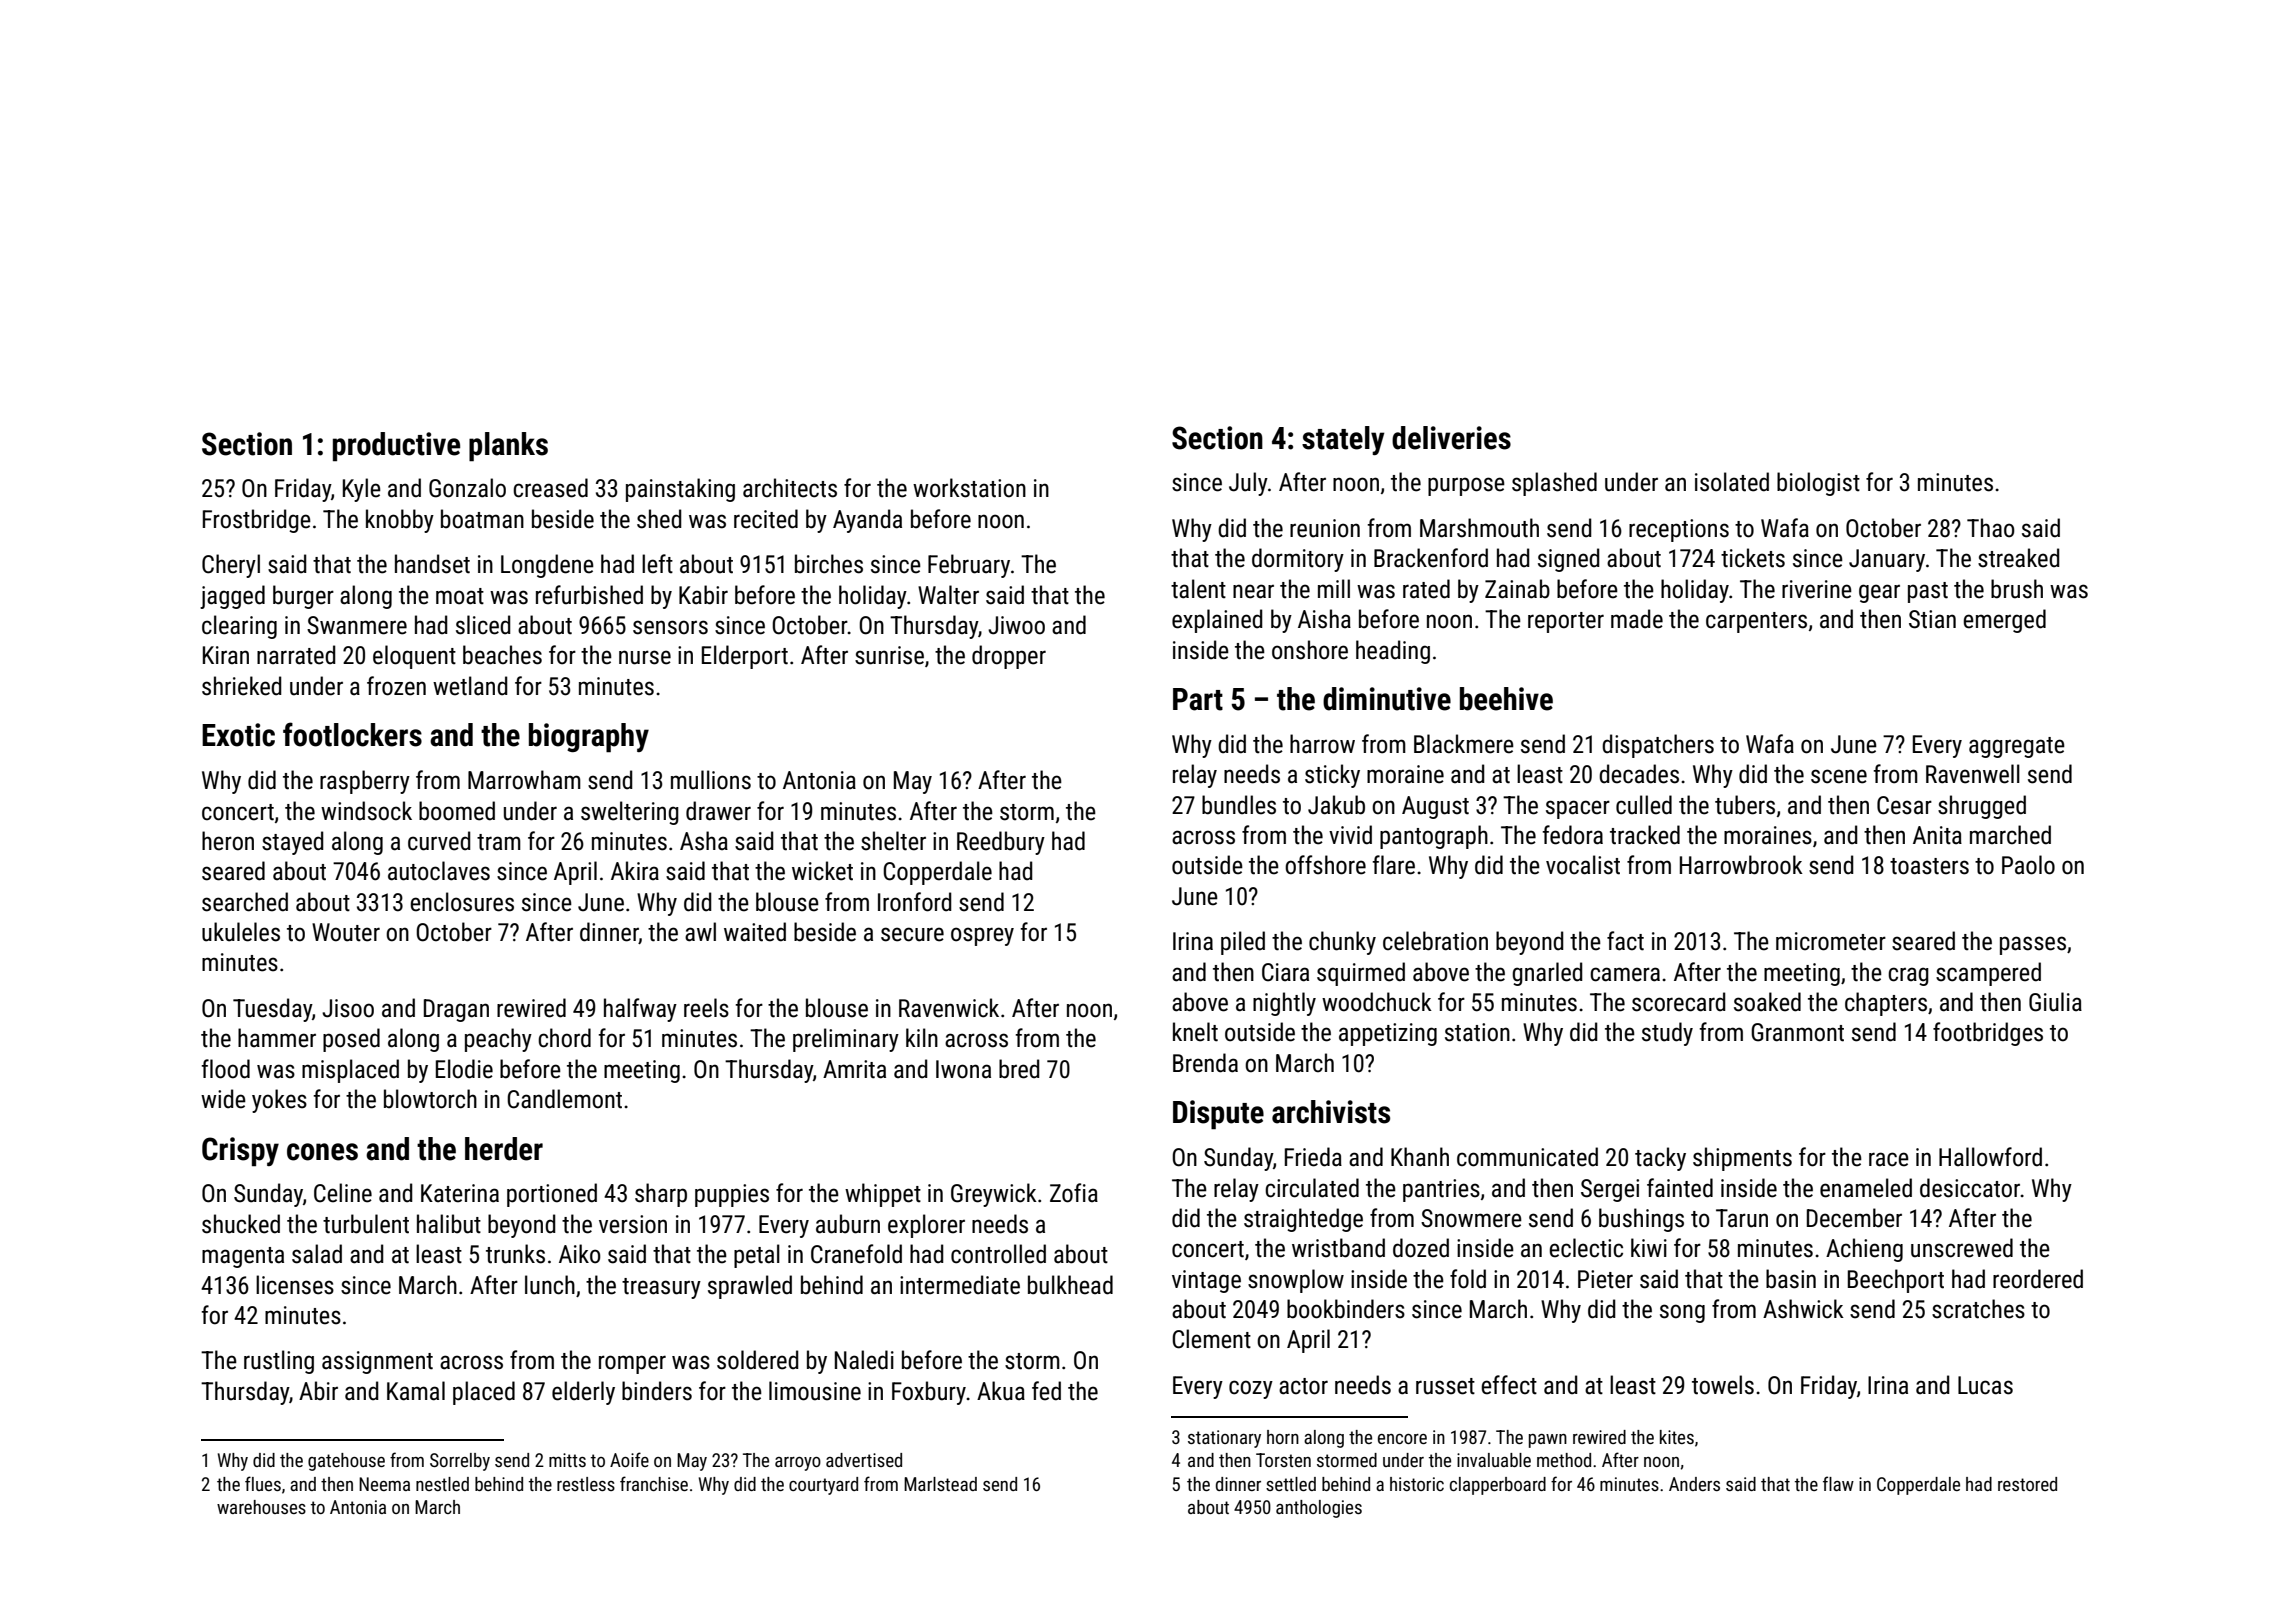 This screenshot has width=2292, height=1620. Describe the element at coordinates (940, 1484) in the screenshot. I see `Marlstead` at that location.
